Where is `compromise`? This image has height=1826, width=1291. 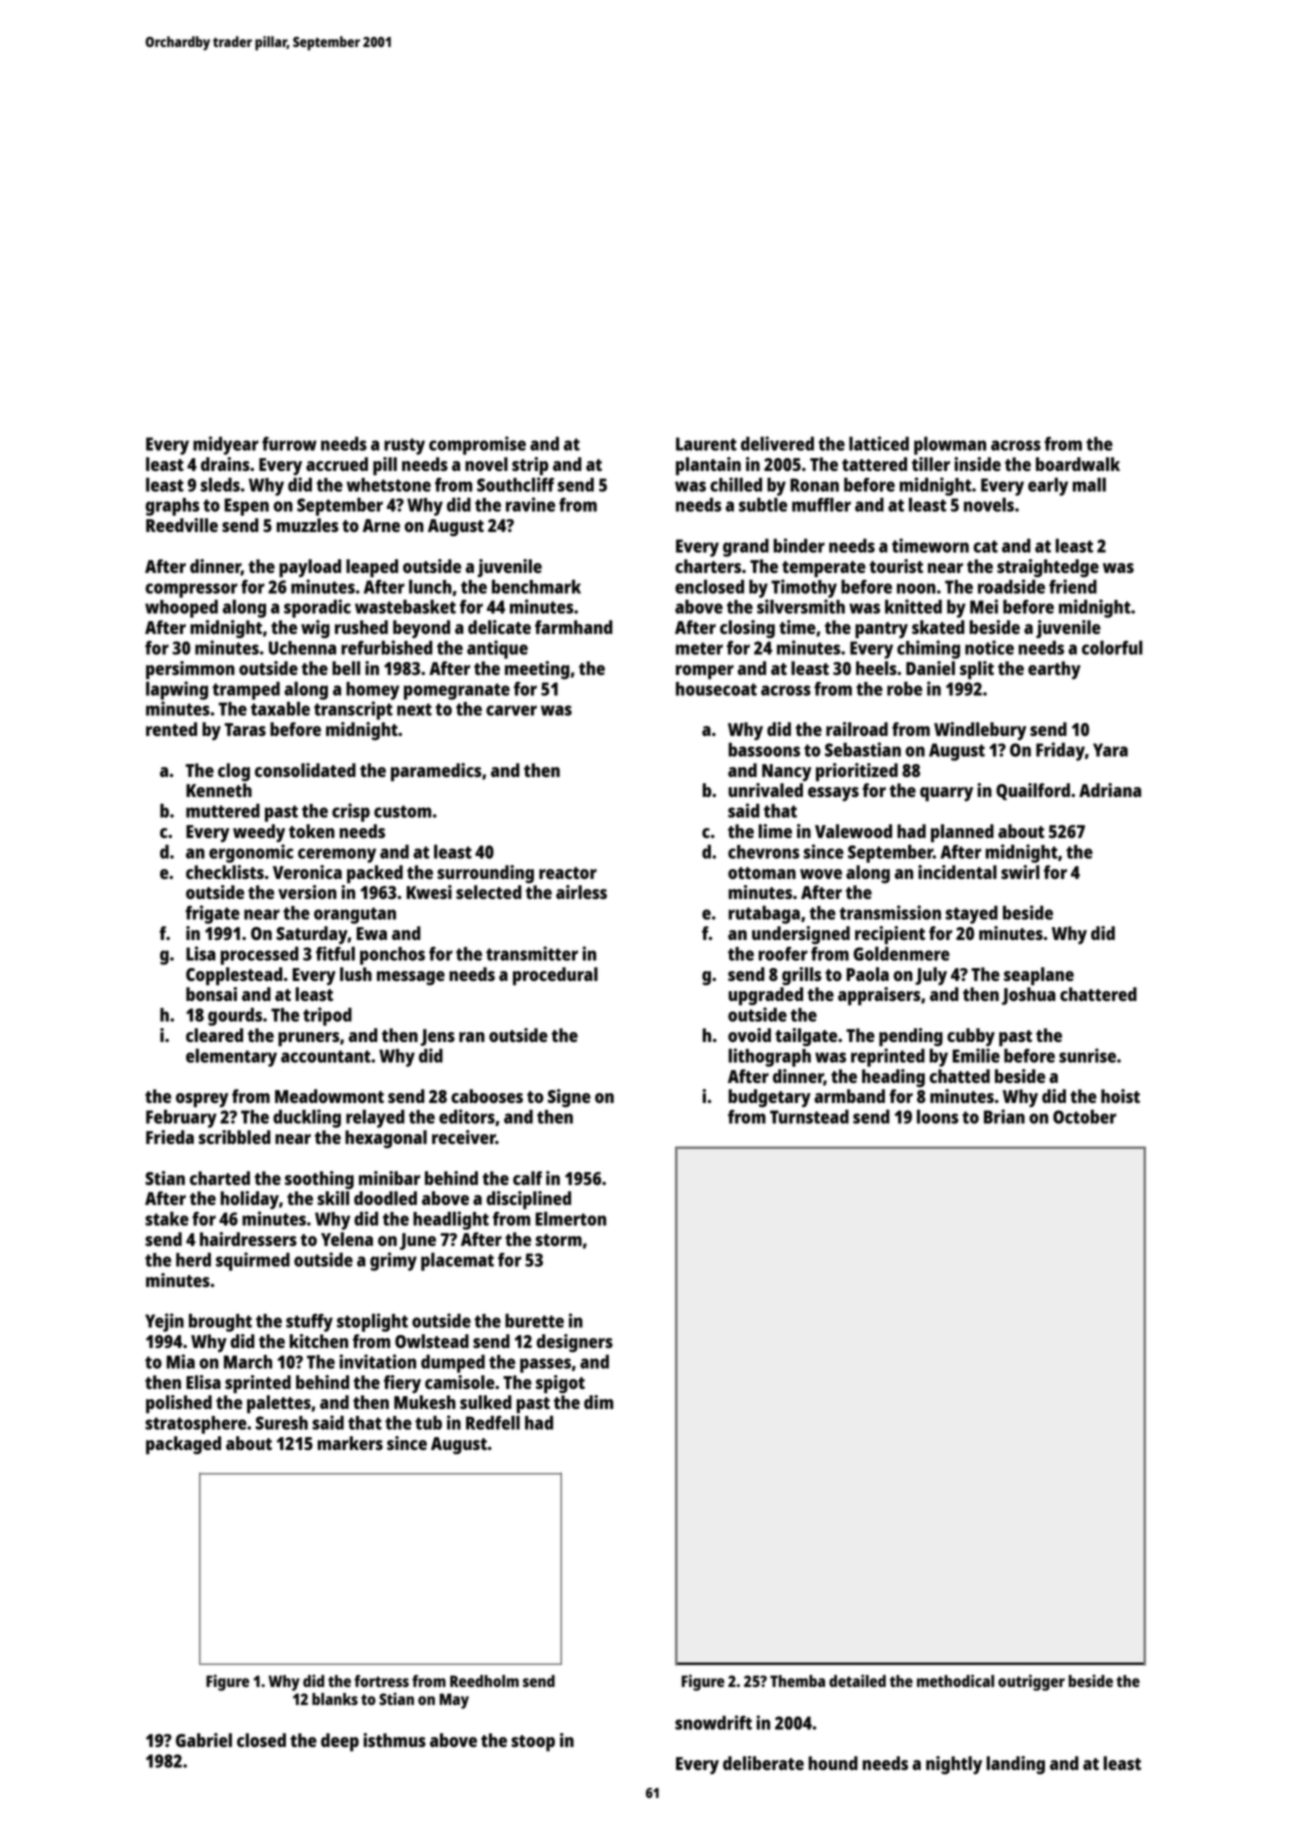
compromise is located at coordinates (477, 445).
